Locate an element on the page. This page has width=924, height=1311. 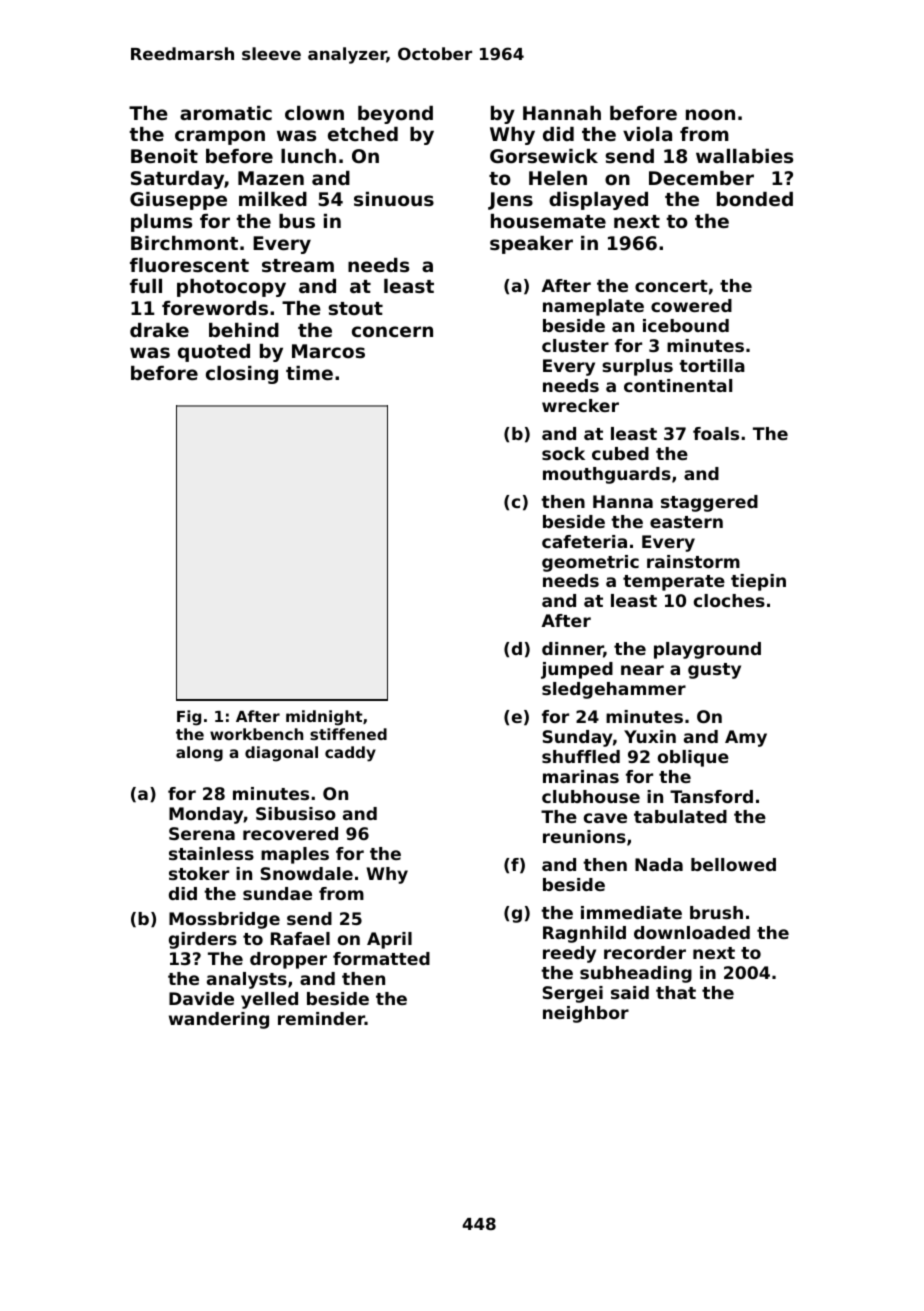
closing is located at coordinates (242, 375).
